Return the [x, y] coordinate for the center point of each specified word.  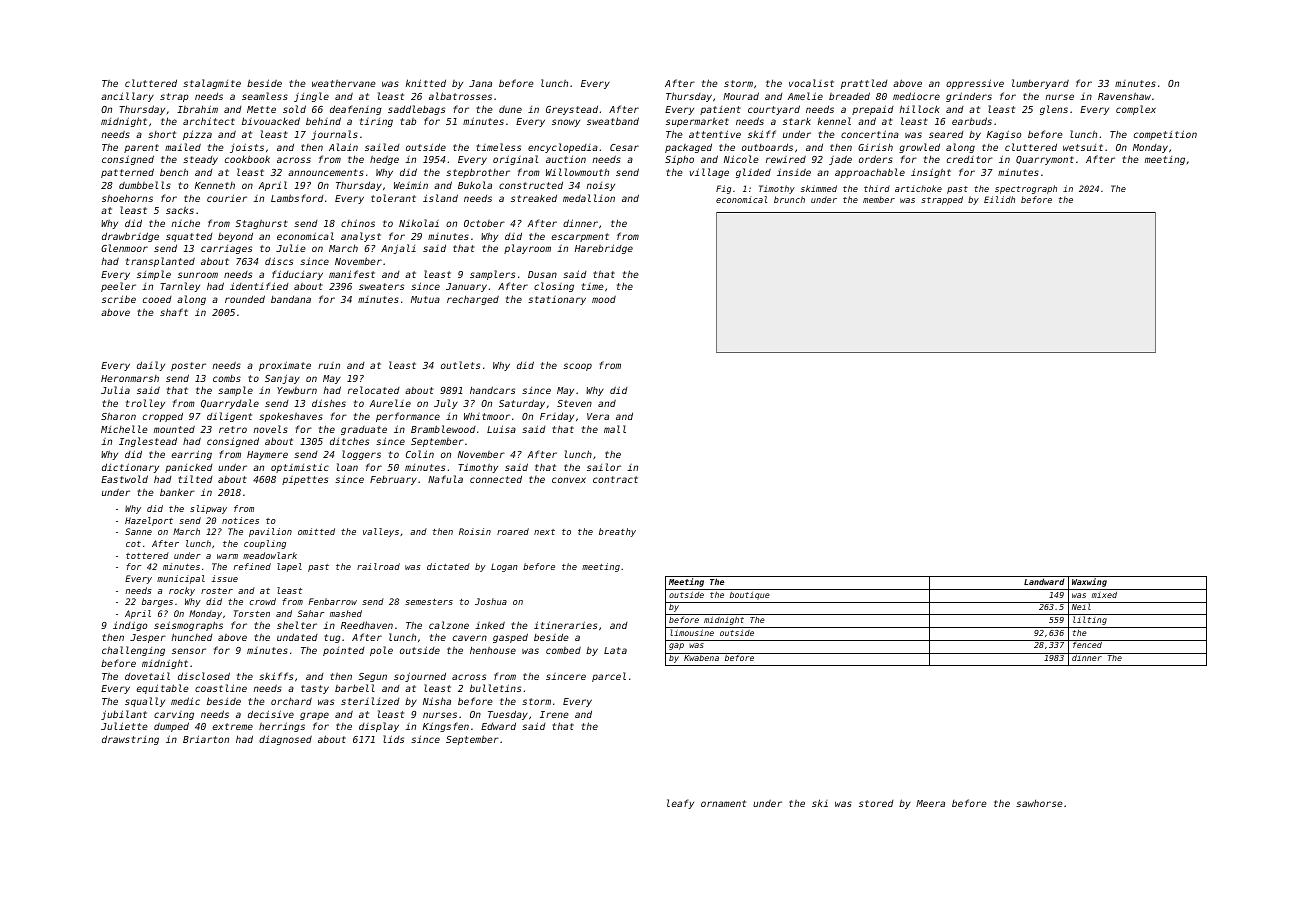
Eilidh [999, 199]
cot [133, 544]
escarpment [580, 237]
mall [615, 429]
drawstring [130, 740]
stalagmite [212, 84]
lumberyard [1040, 84]
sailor [604, 467]
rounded [245, 299]
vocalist [811, 83]
